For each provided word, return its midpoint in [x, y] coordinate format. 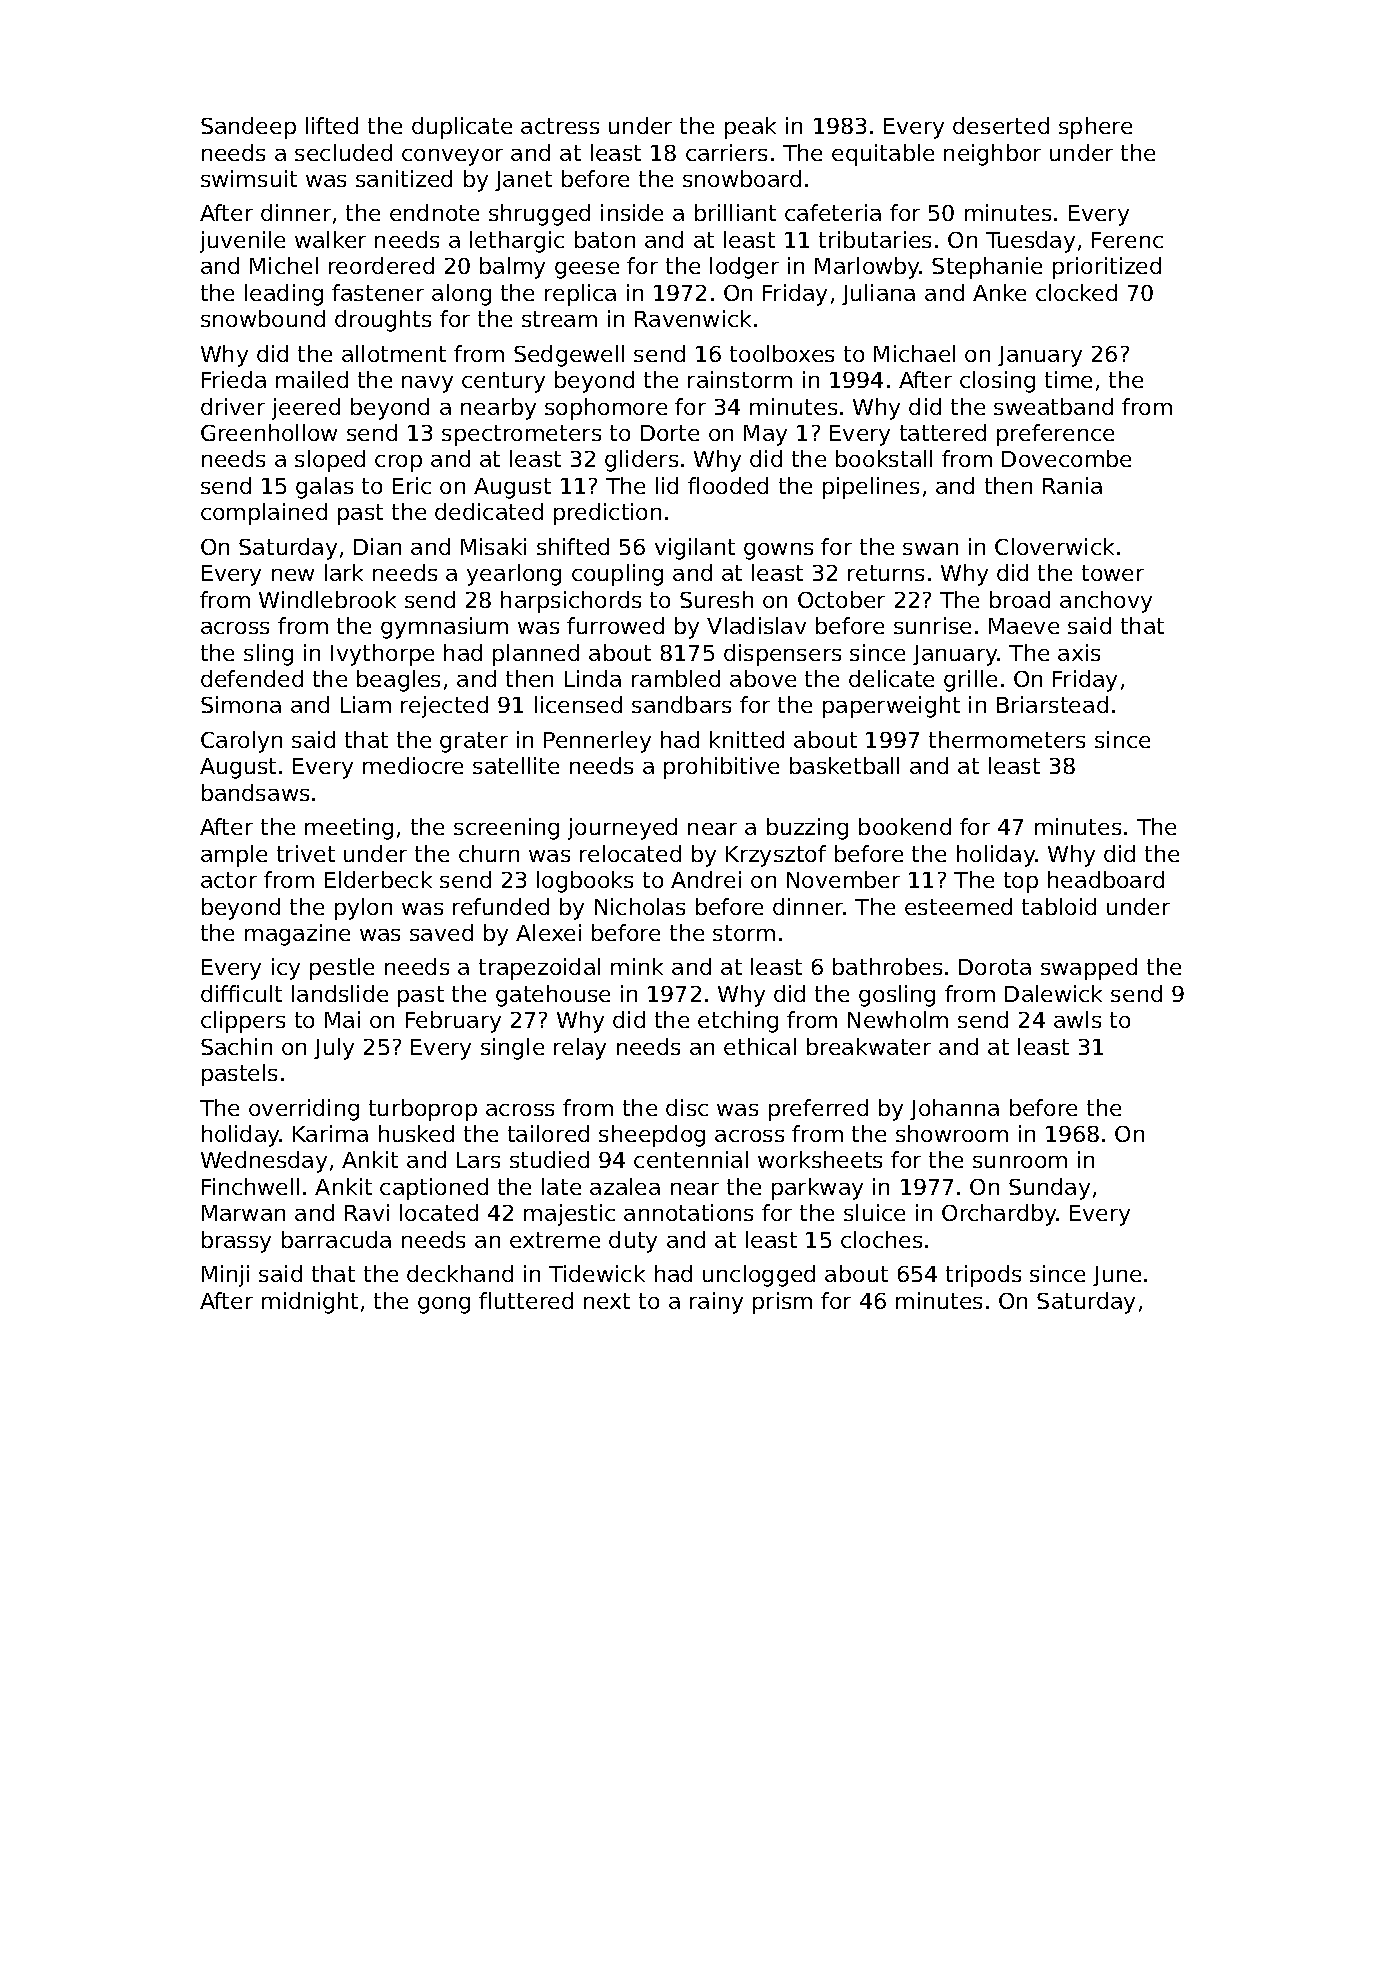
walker [330, 239]
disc [687, 1107]
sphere [1095, 128]
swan [930, 549]
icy [286, 969]
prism [782, 1303]
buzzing [807, 829]
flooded [728, 485]
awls [1077, 1019]
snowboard [742, 178]
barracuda [336, 1239]
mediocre [413, 765]
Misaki [493, 546]
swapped [1089, 969]
